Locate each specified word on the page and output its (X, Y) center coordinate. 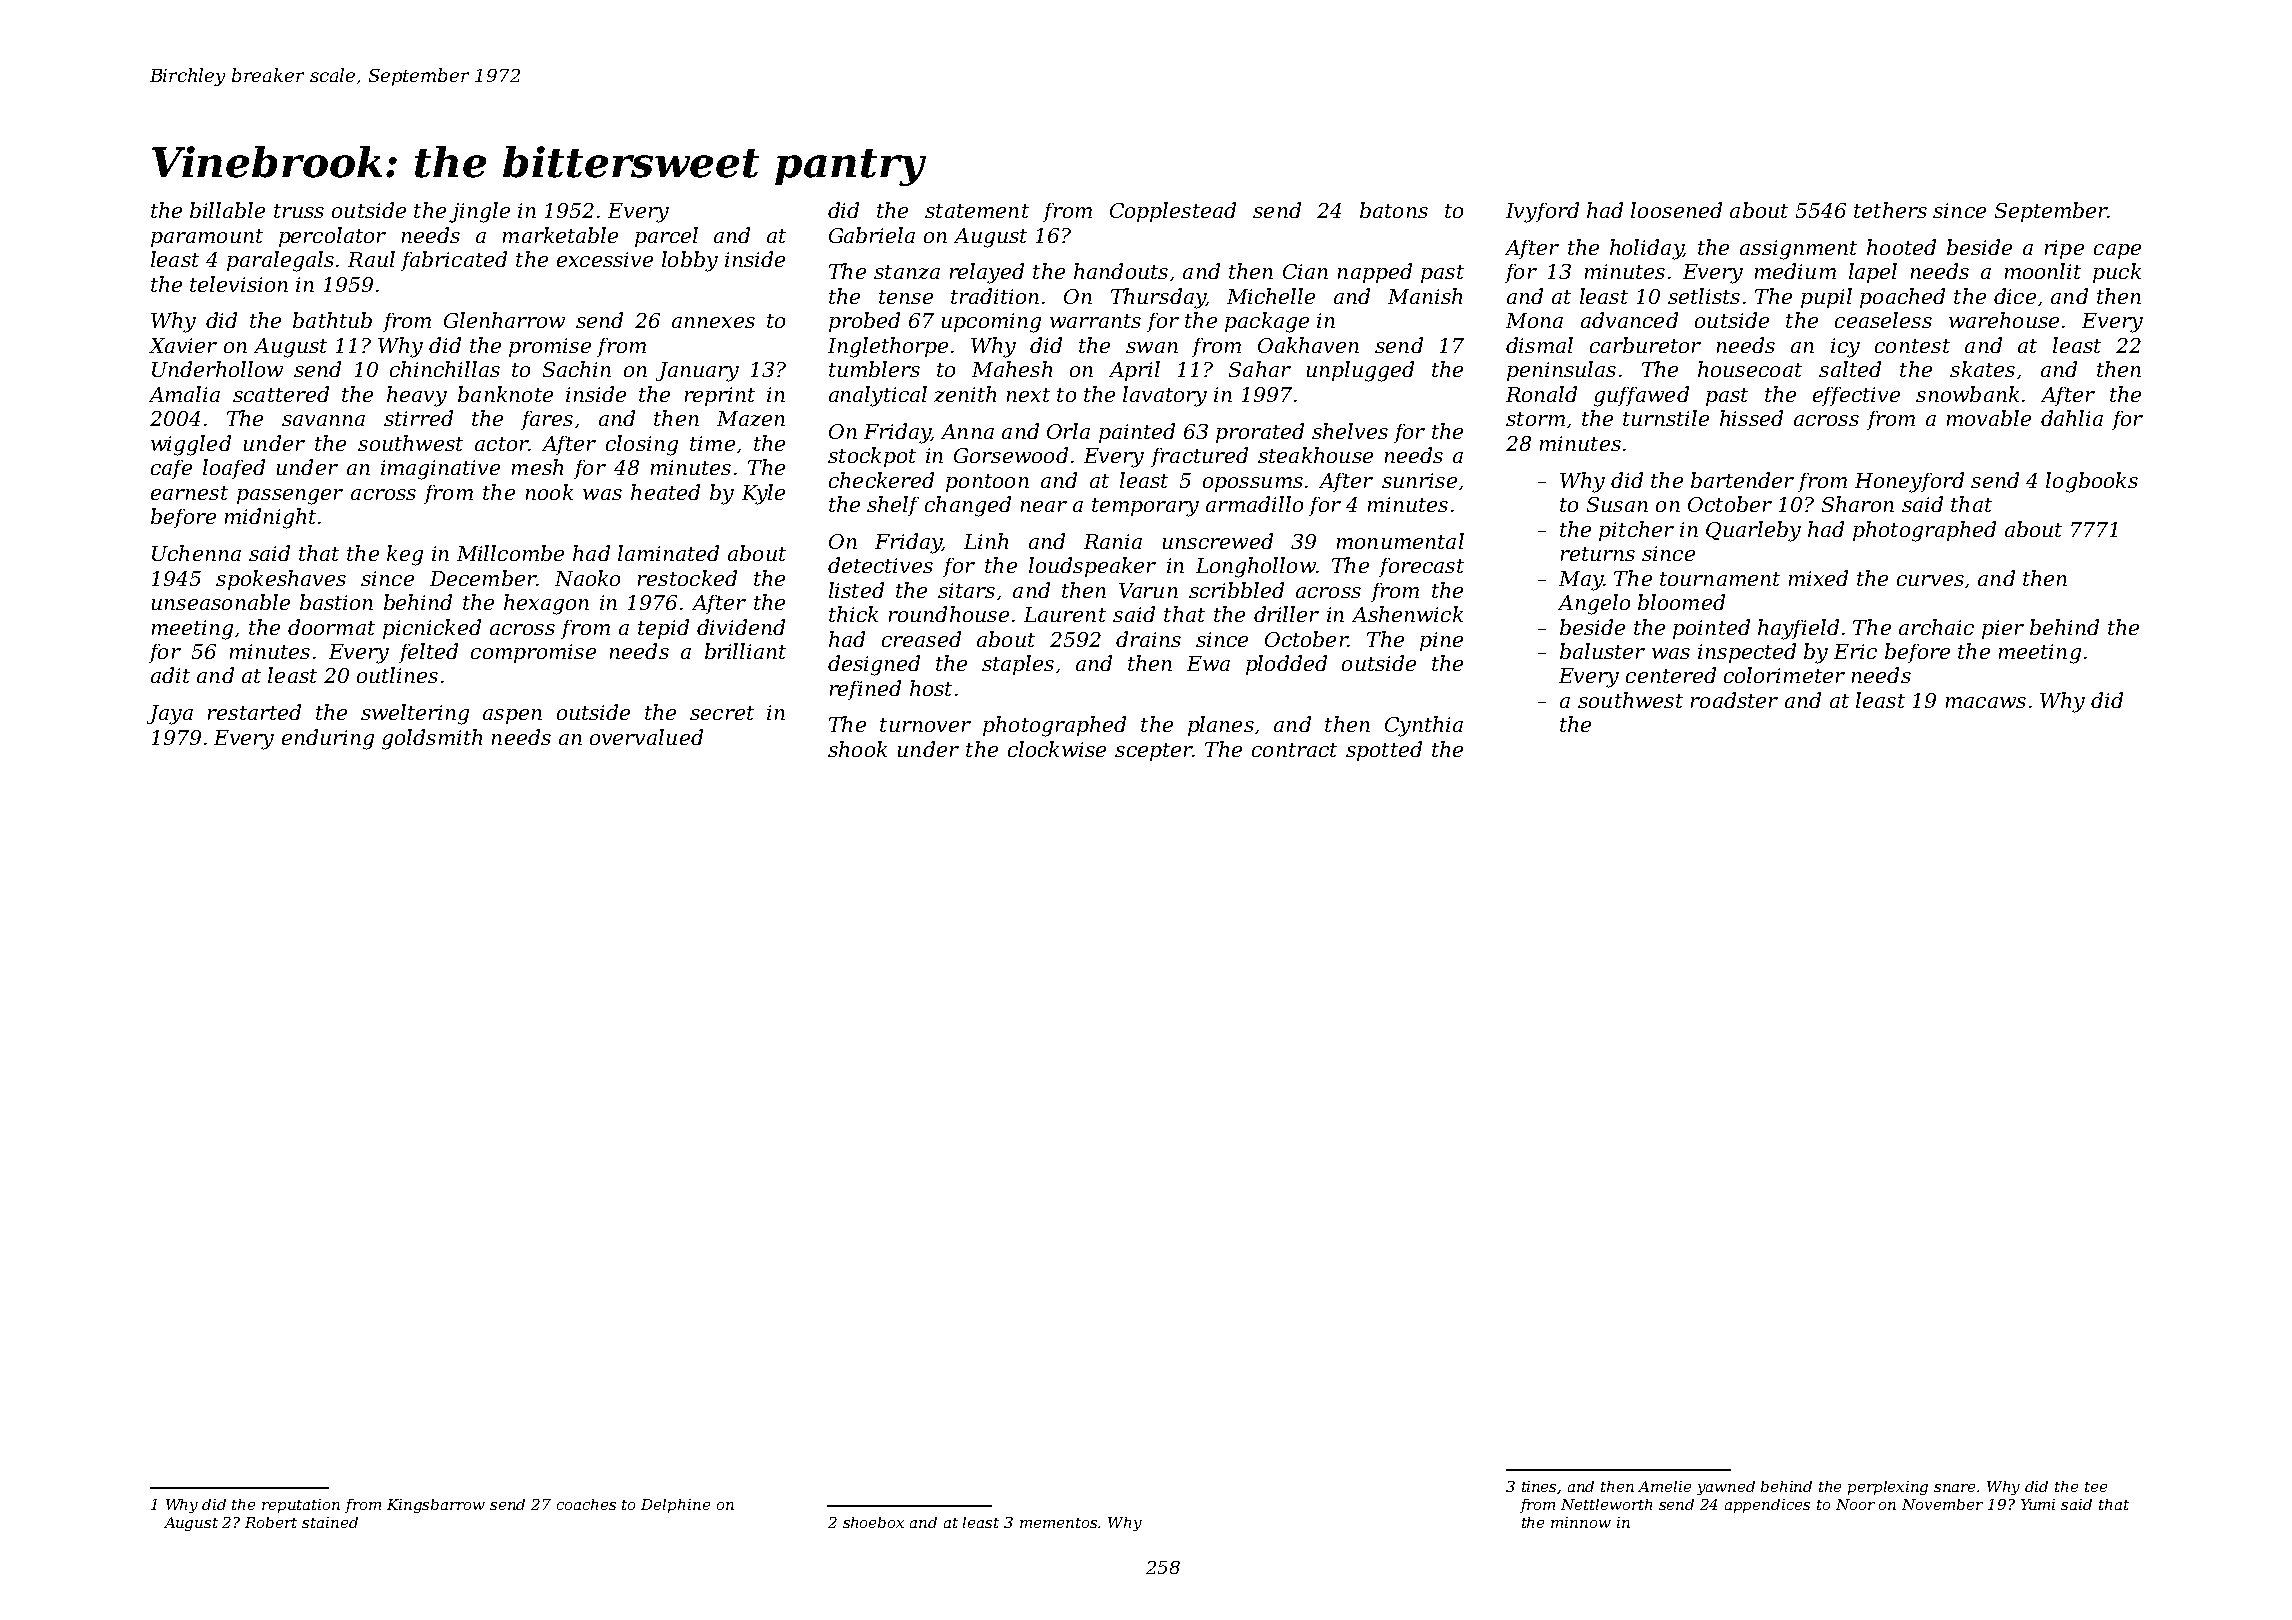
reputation (301, 1506)
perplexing (1888, 1488)
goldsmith (432, 739)
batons (1394, 210)
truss (299, 211)
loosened (1676, 210)
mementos (1059, 1523)
